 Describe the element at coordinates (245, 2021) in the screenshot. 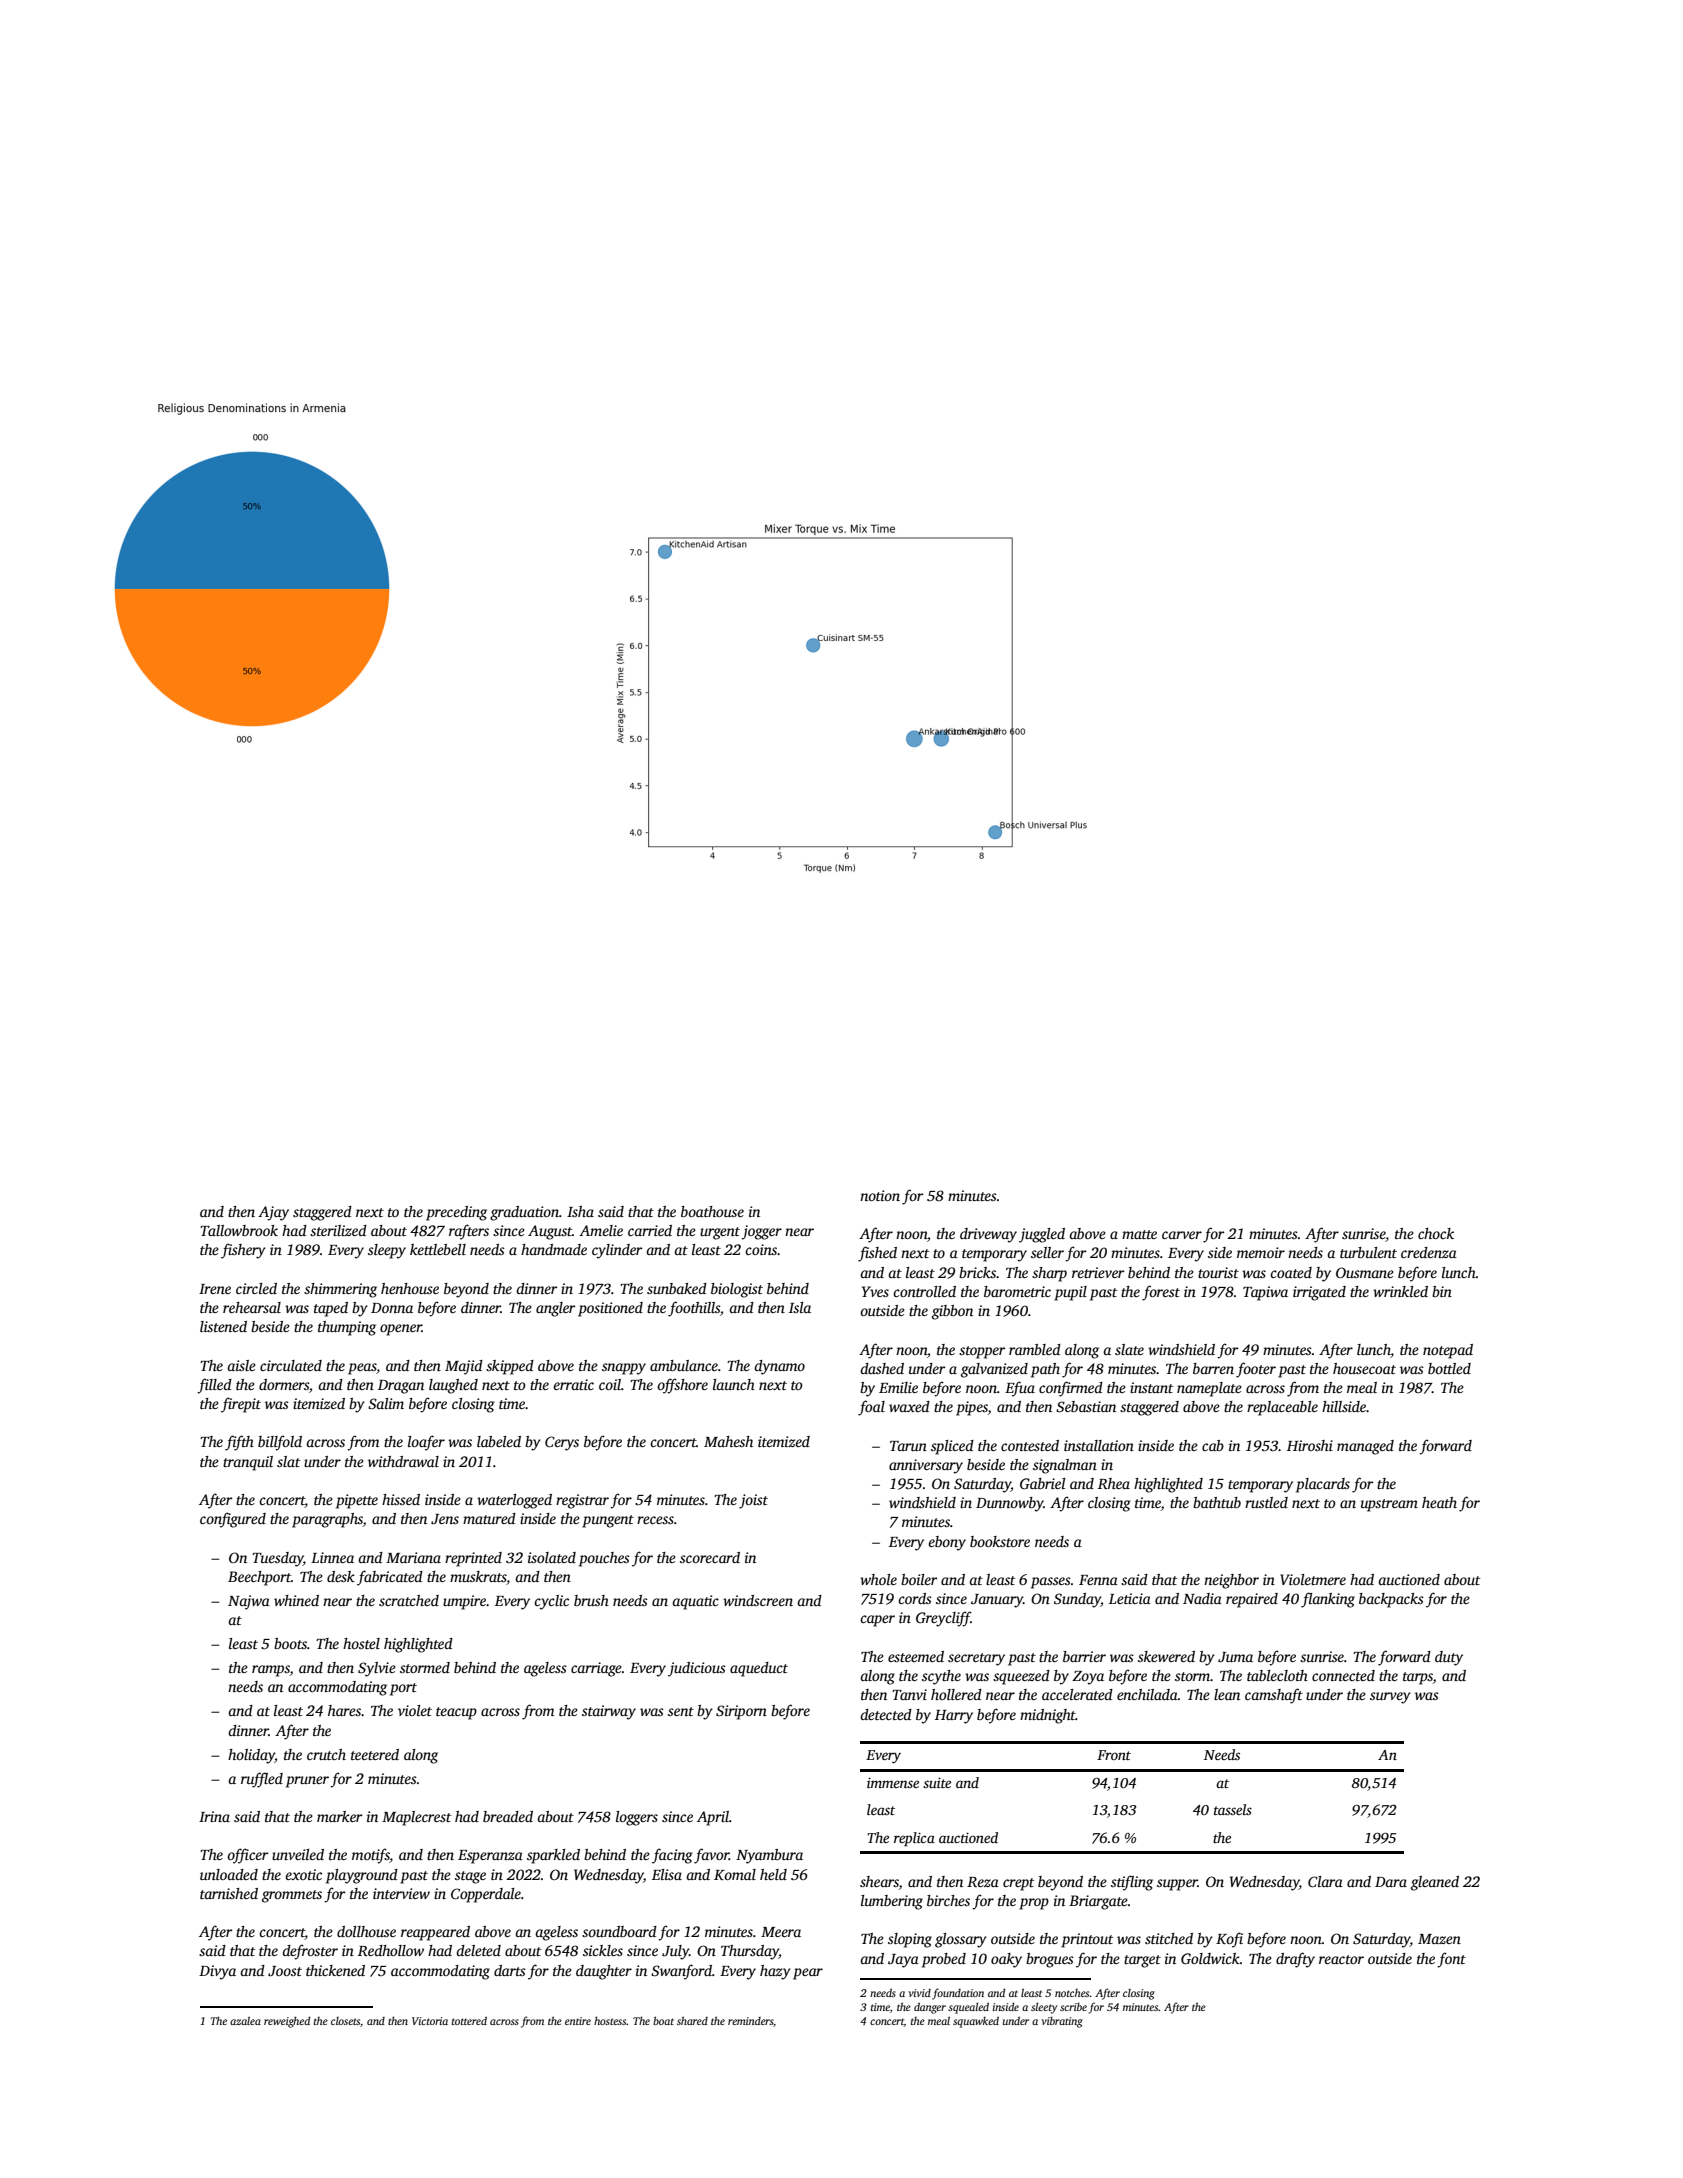

I see `azalea` at that location.
